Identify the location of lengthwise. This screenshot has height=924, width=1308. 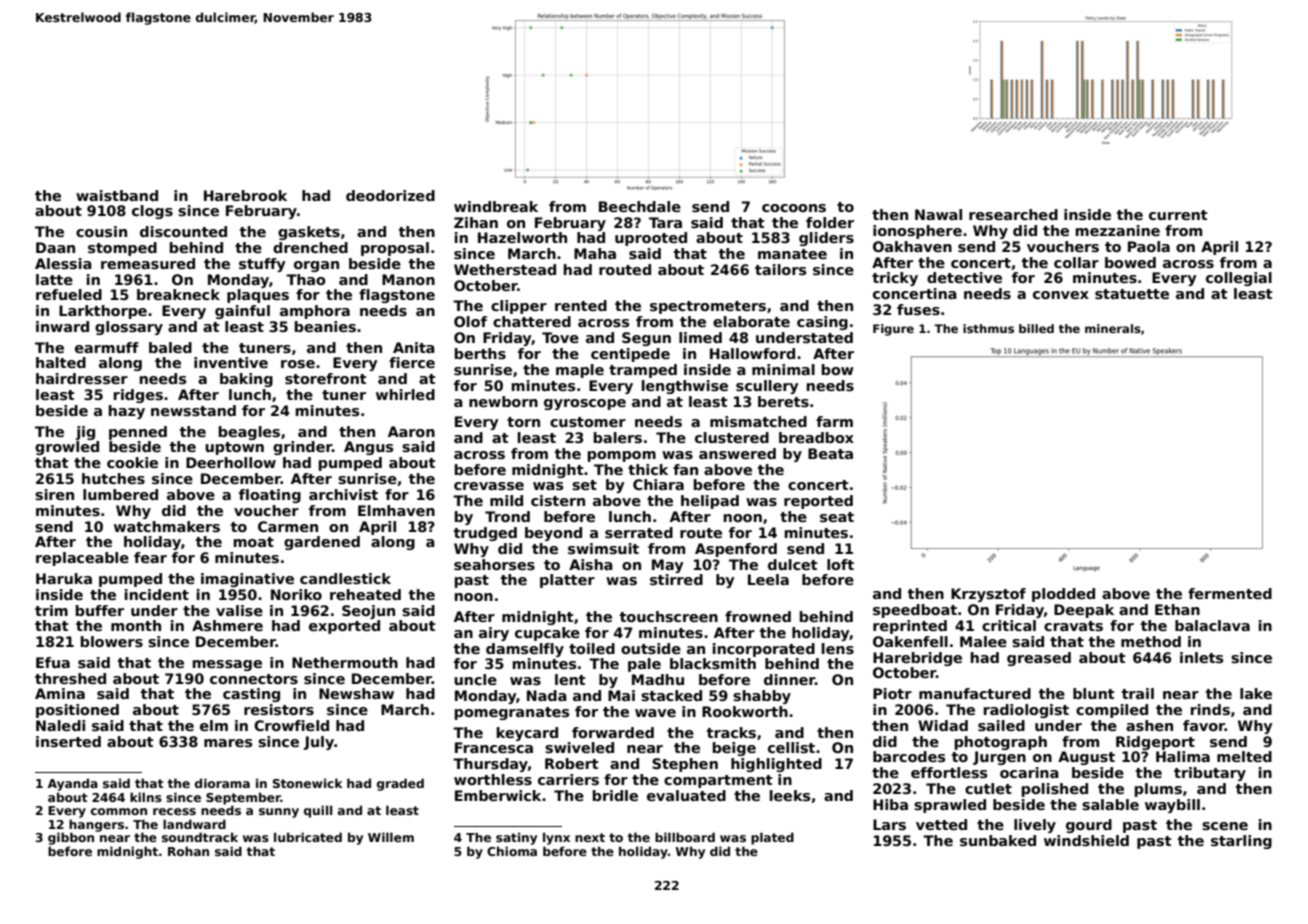
(685, 387).
